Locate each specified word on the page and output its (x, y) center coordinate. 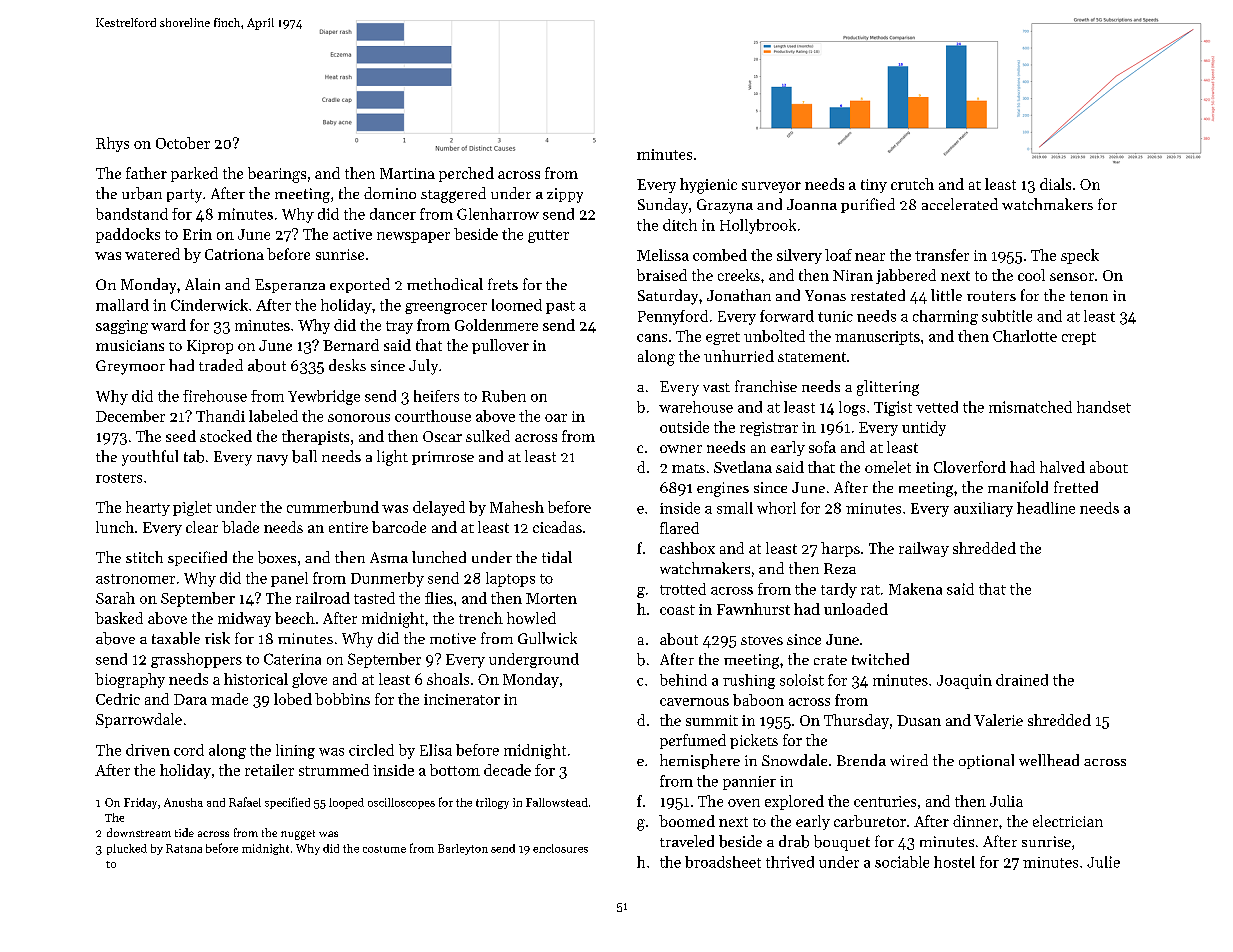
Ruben (504, 396)
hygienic (708, 186)
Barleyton (463, 849)
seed (181, 436)
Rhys (112, 144)
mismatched (1030, 407)
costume (384, 849)
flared (679, 528)
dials (1055, 184)
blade (240, 527)
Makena (915, 589)
